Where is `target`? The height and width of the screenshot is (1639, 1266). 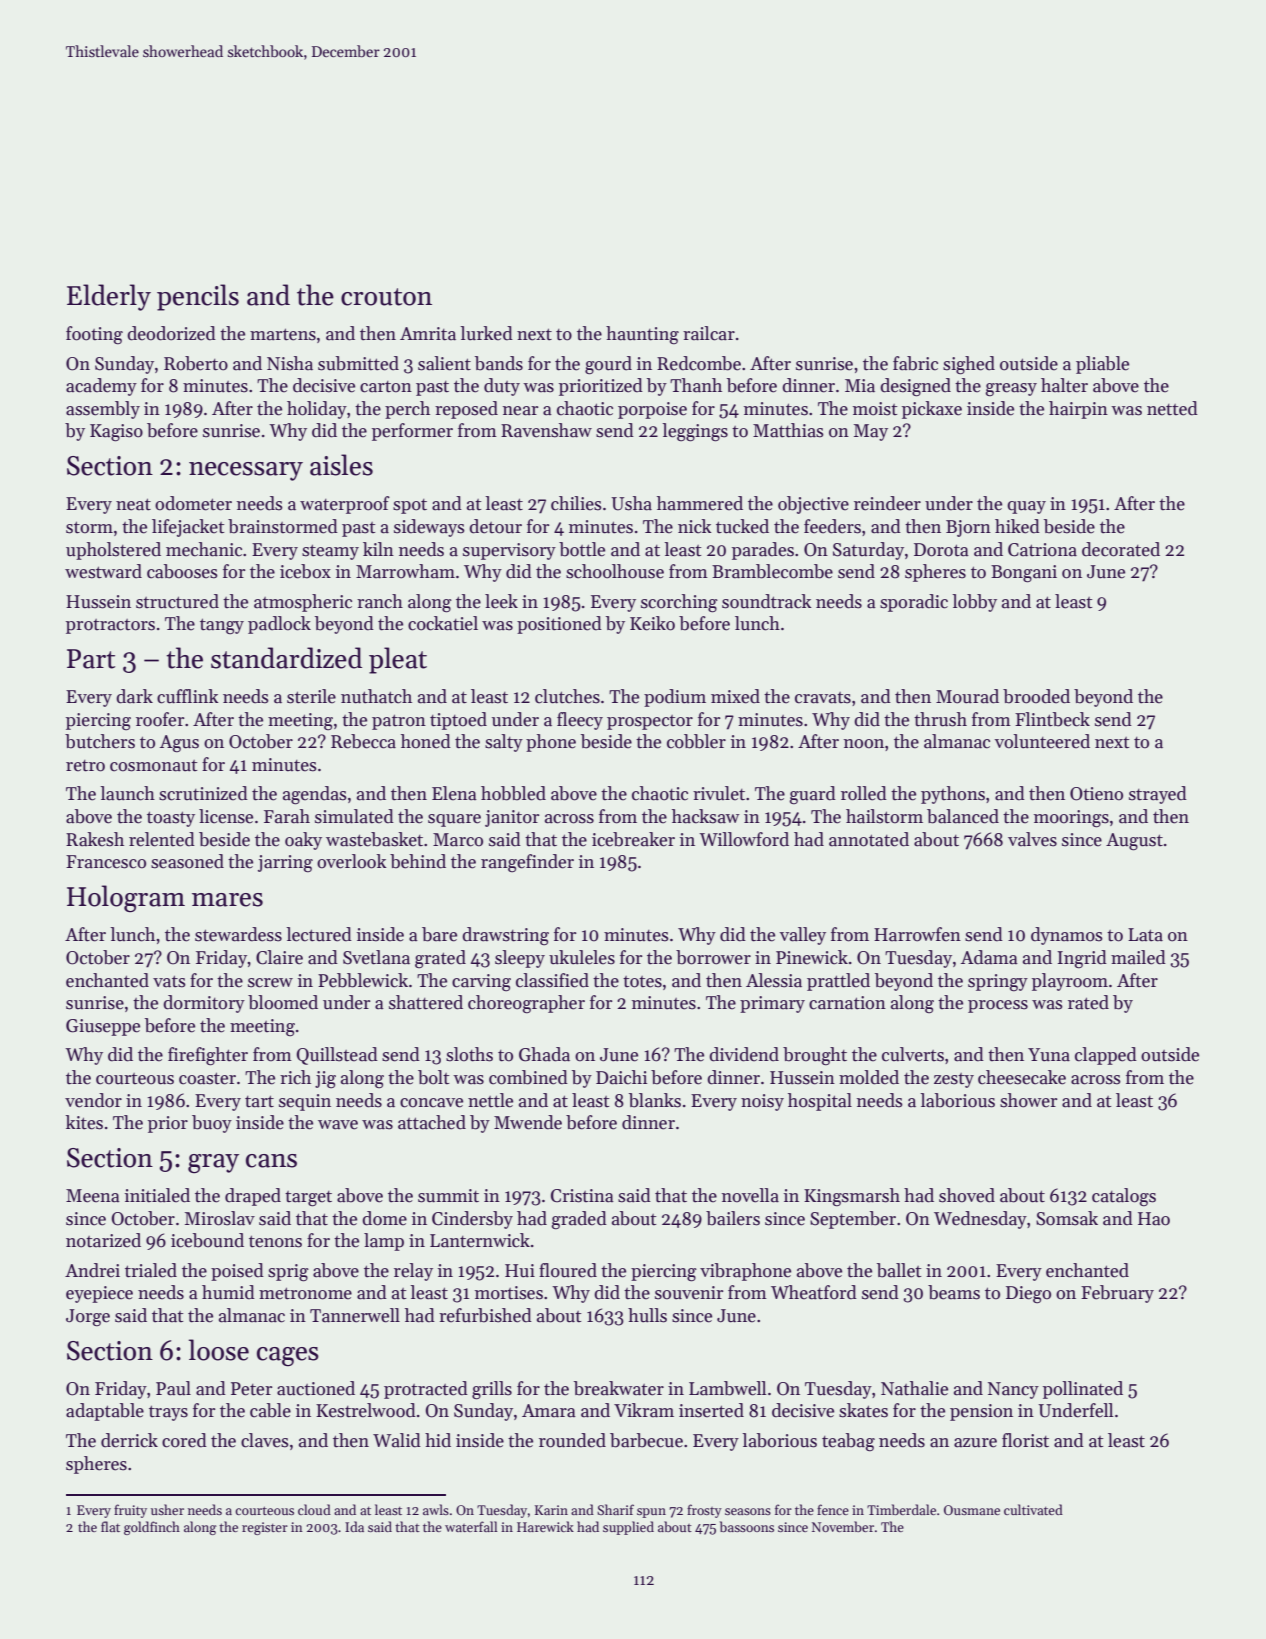
target is located at coordinates (308, 1199).
